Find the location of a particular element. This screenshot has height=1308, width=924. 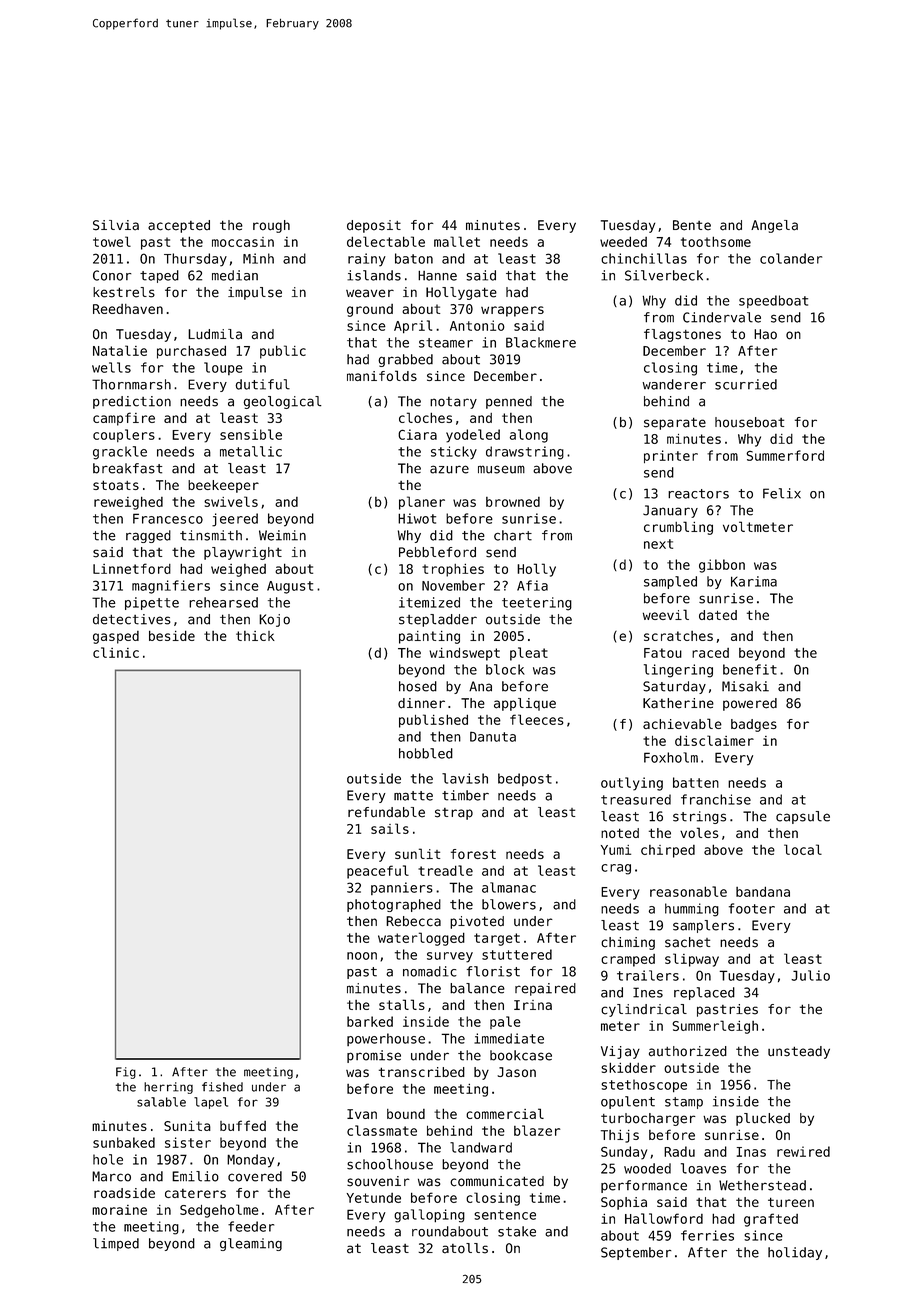

Sunita is located at coordinates (187, 1126).
